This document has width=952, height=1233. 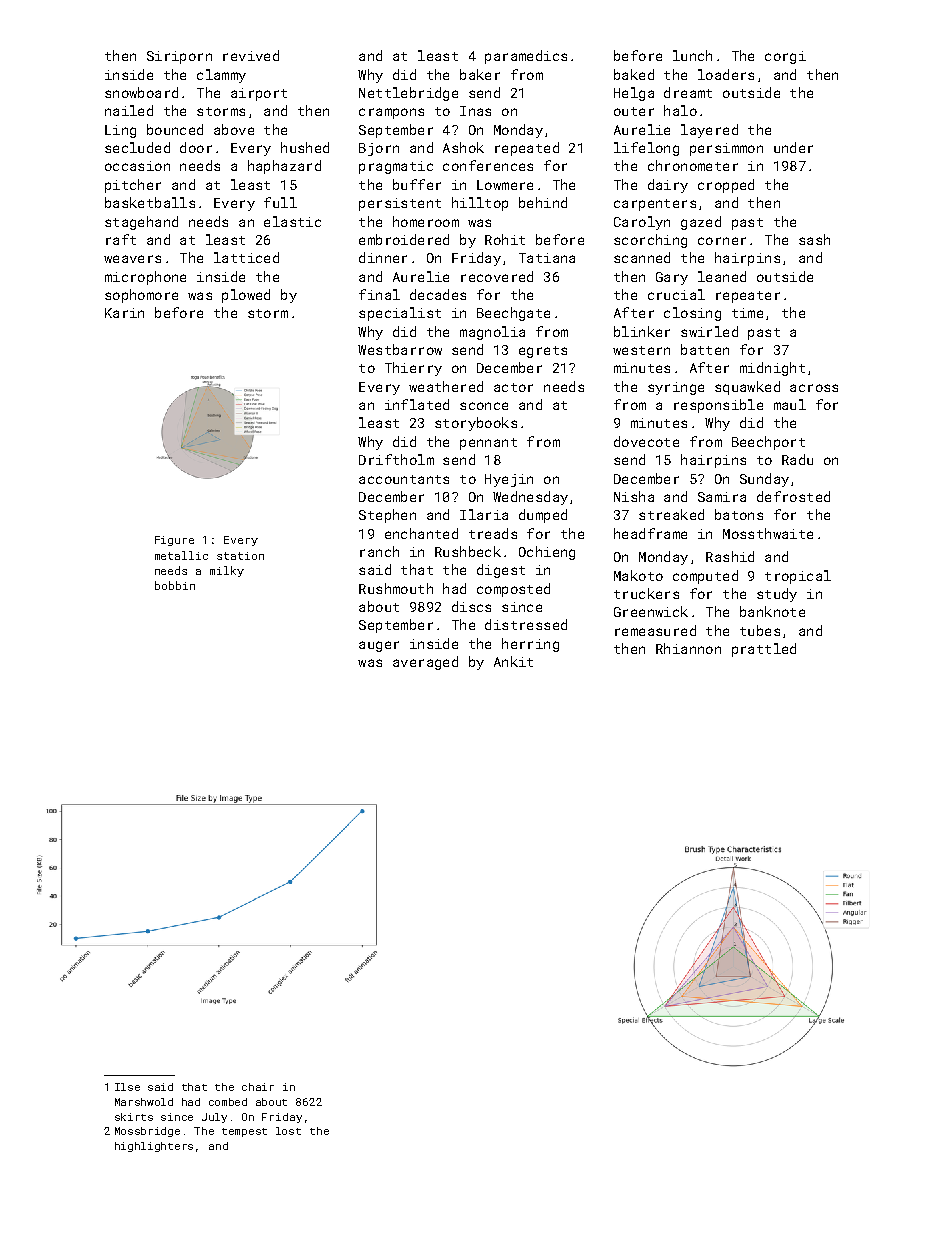 I want to click on revived, so click(x=251, y=55).
